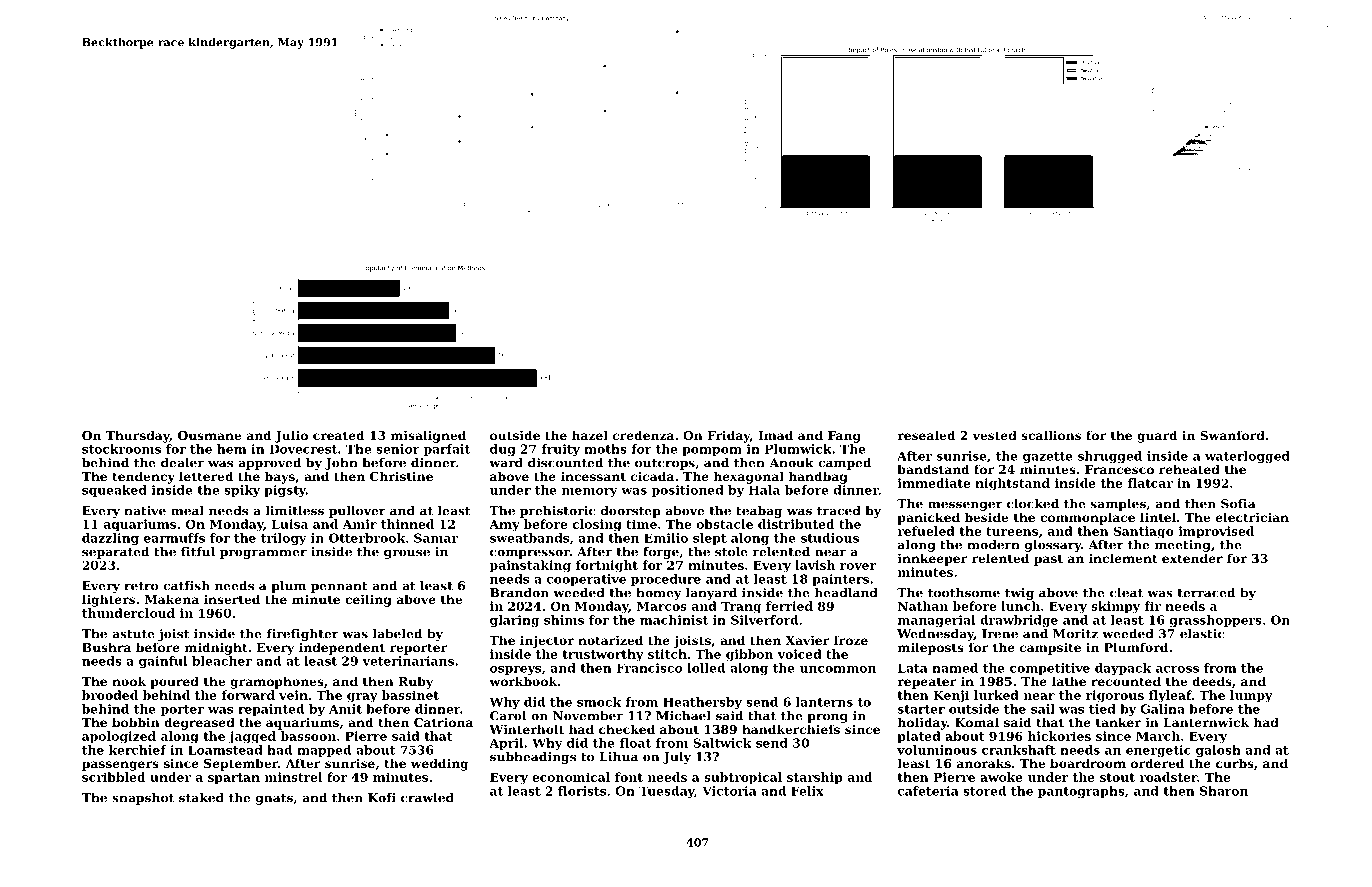 The width and height of the screenshot is (1372, 887). I want to click on snapshot, so click(143, 799).
